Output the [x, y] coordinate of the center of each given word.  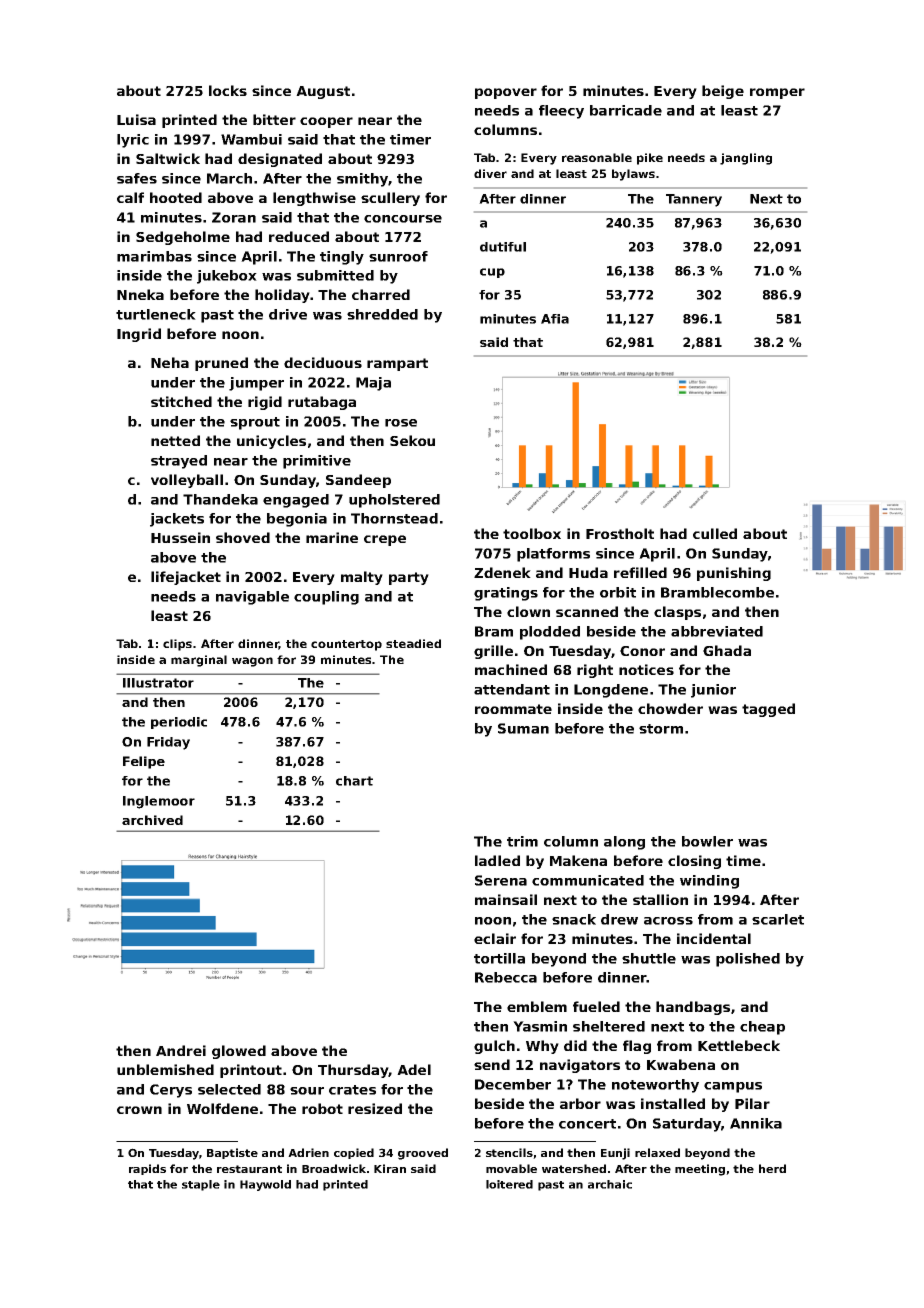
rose [401, 423]
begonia [297, 520]
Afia [555, 319]
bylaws [633, 175]
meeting [700, 1170]
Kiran [390, 1168]
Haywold [265, 1185]
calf [130, 197]
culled [715, 533]
